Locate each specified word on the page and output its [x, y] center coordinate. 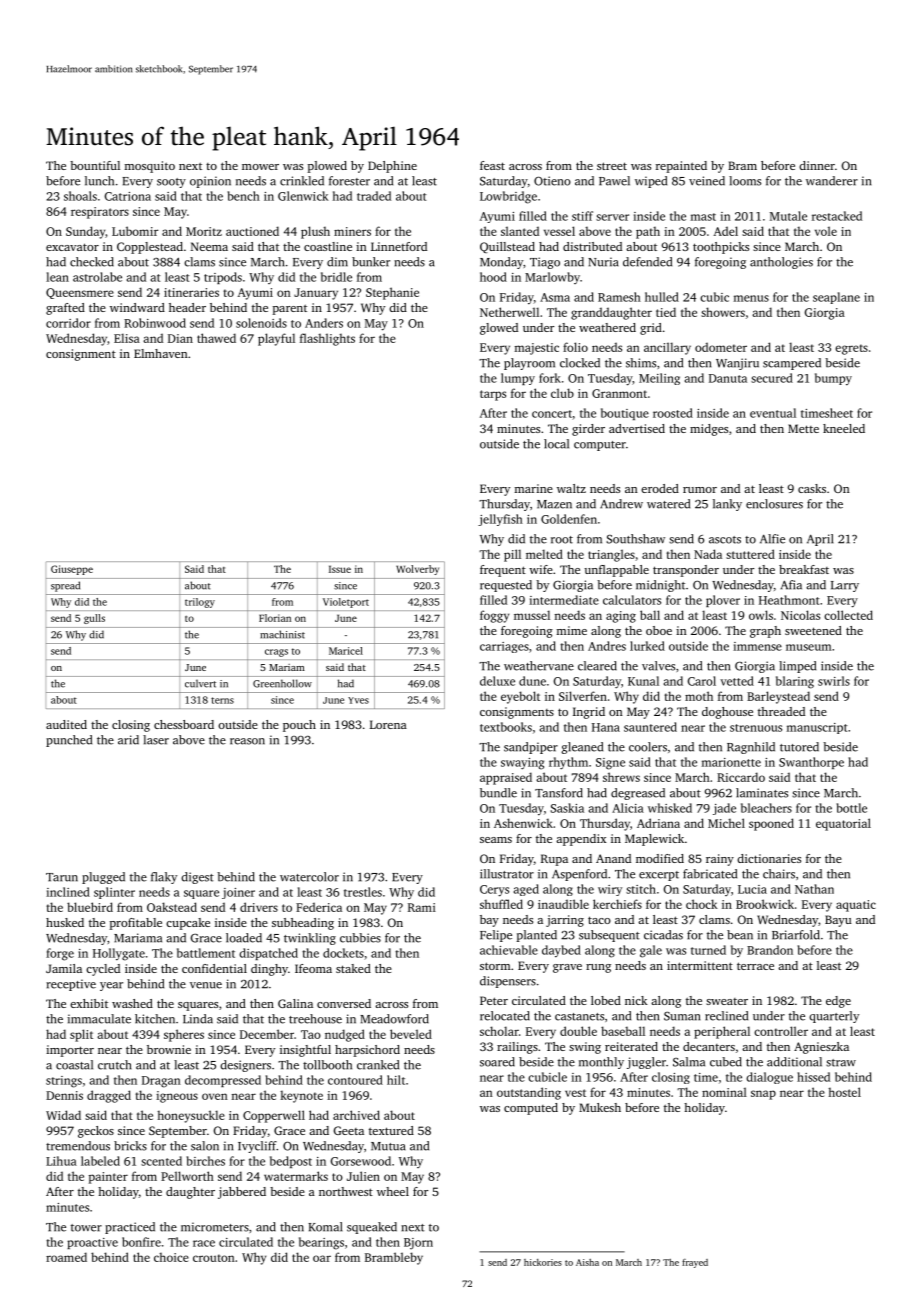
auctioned [252, 231]
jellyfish [500, 520]
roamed [66, 1257]
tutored [799, 747]
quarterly [834, 1017]
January [316, 294]
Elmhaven [161, 353]
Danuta [728, 378]
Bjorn [418, 1244]
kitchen [155, 1019]
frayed [695, 1263]
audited [66, 724]
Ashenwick [523, 823]
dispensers [508, 982]
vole [826, 231]
